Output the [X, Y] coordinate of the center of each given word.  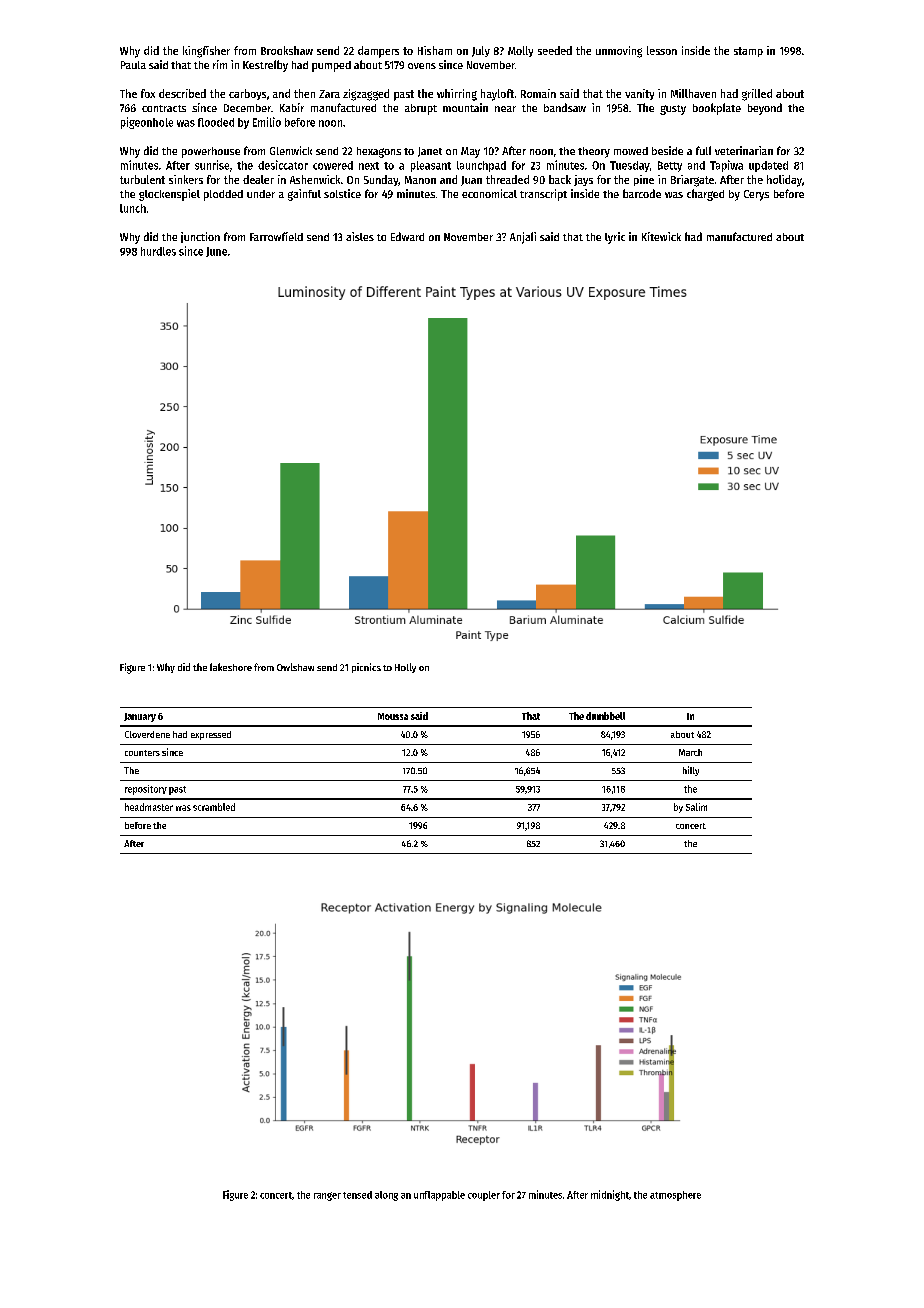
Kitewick [661, 236]
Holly [405, 668]
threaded [507, 179]
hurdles [158, 251]
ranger [327, 1196]
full [703, 150]
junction [200, 237]
